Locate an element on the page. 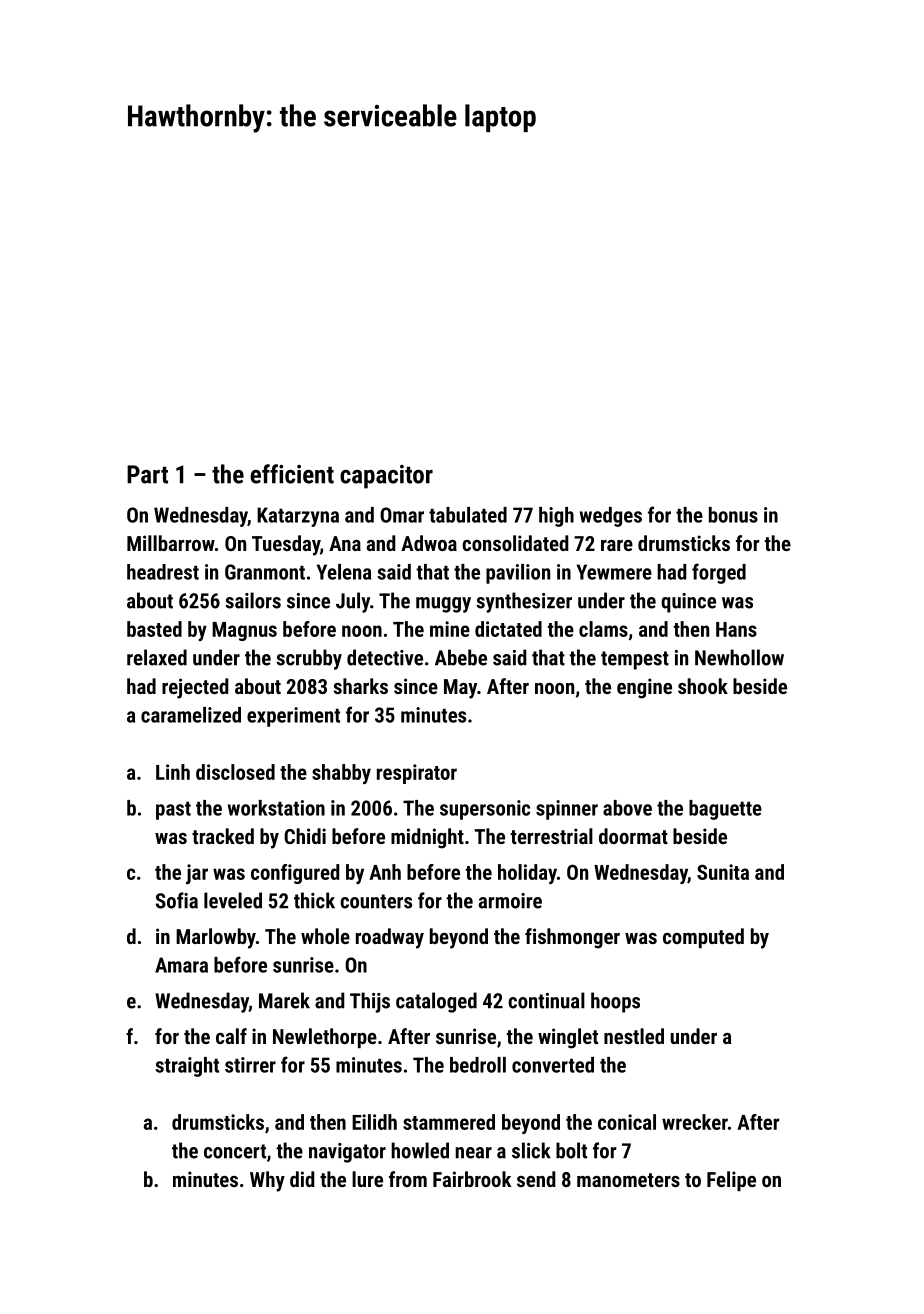 Image resolution: width=924 pixels, height=1314 pixels. nestled is located at coordinates (634, 1036).
